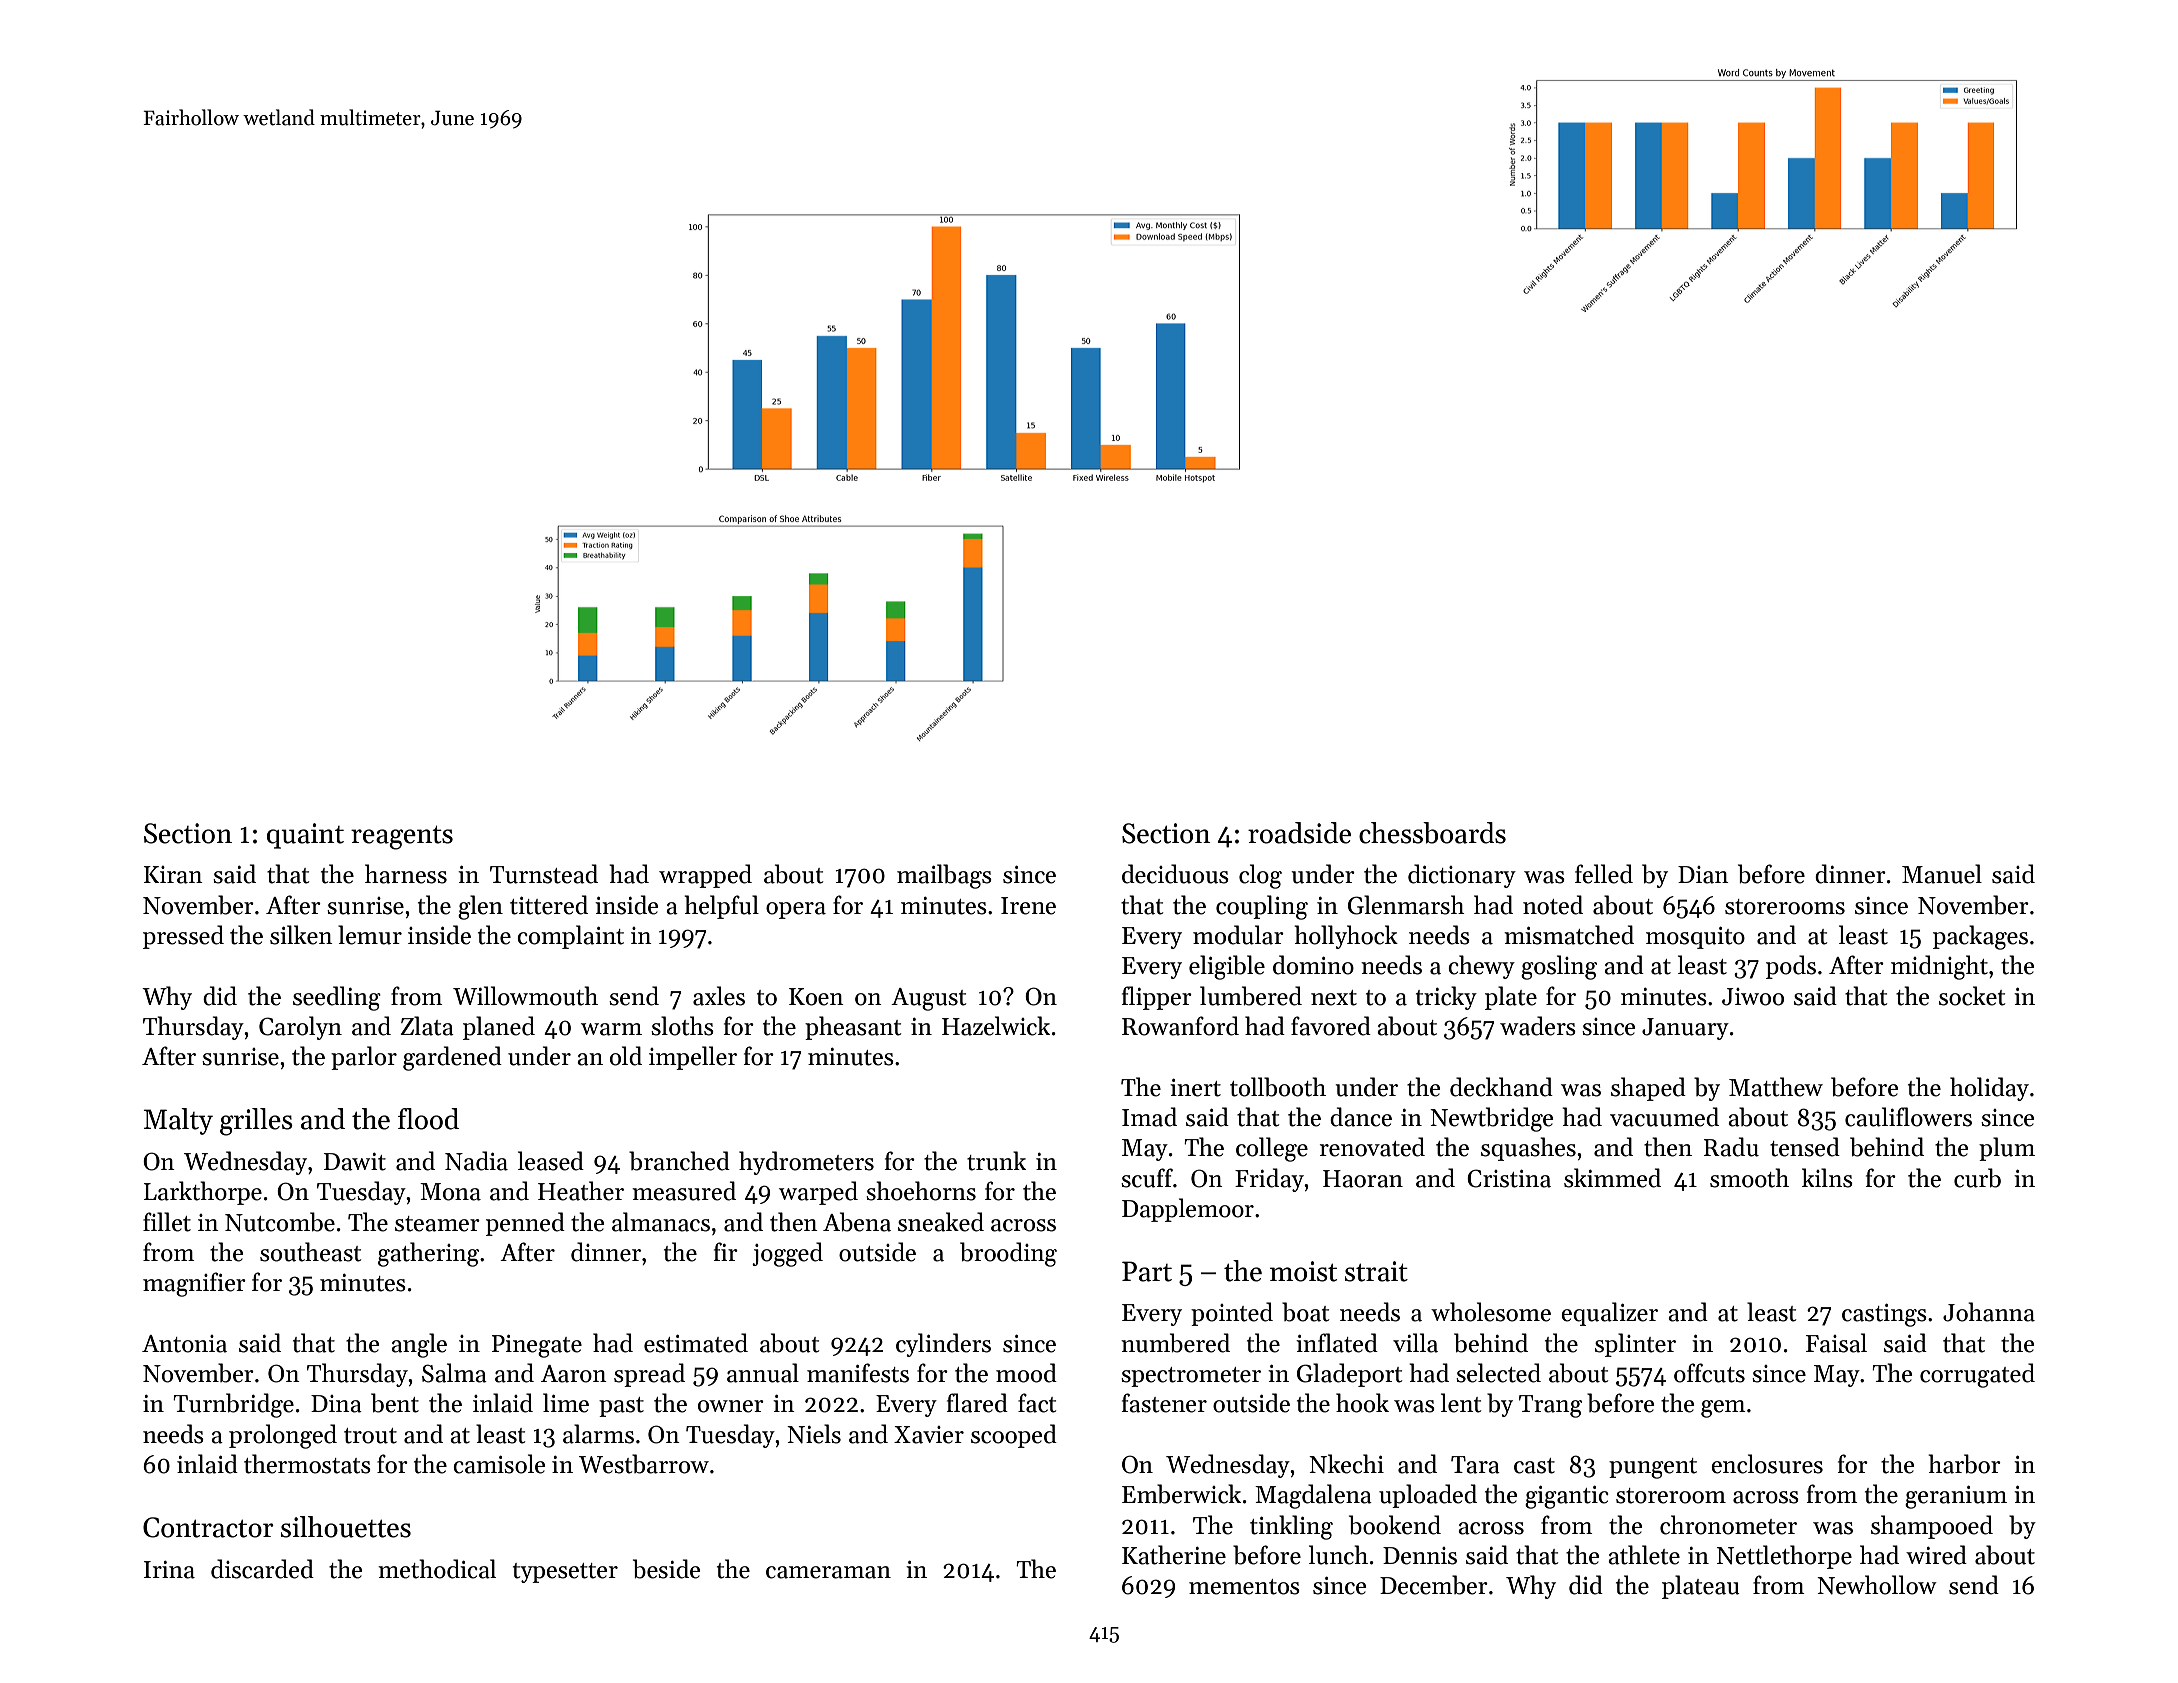 The height and width of the page is (1683, 2178). What do you see at coordinates (1942, 874) in the page?
I see `Manuel` at bounding box center [1942, 874].
